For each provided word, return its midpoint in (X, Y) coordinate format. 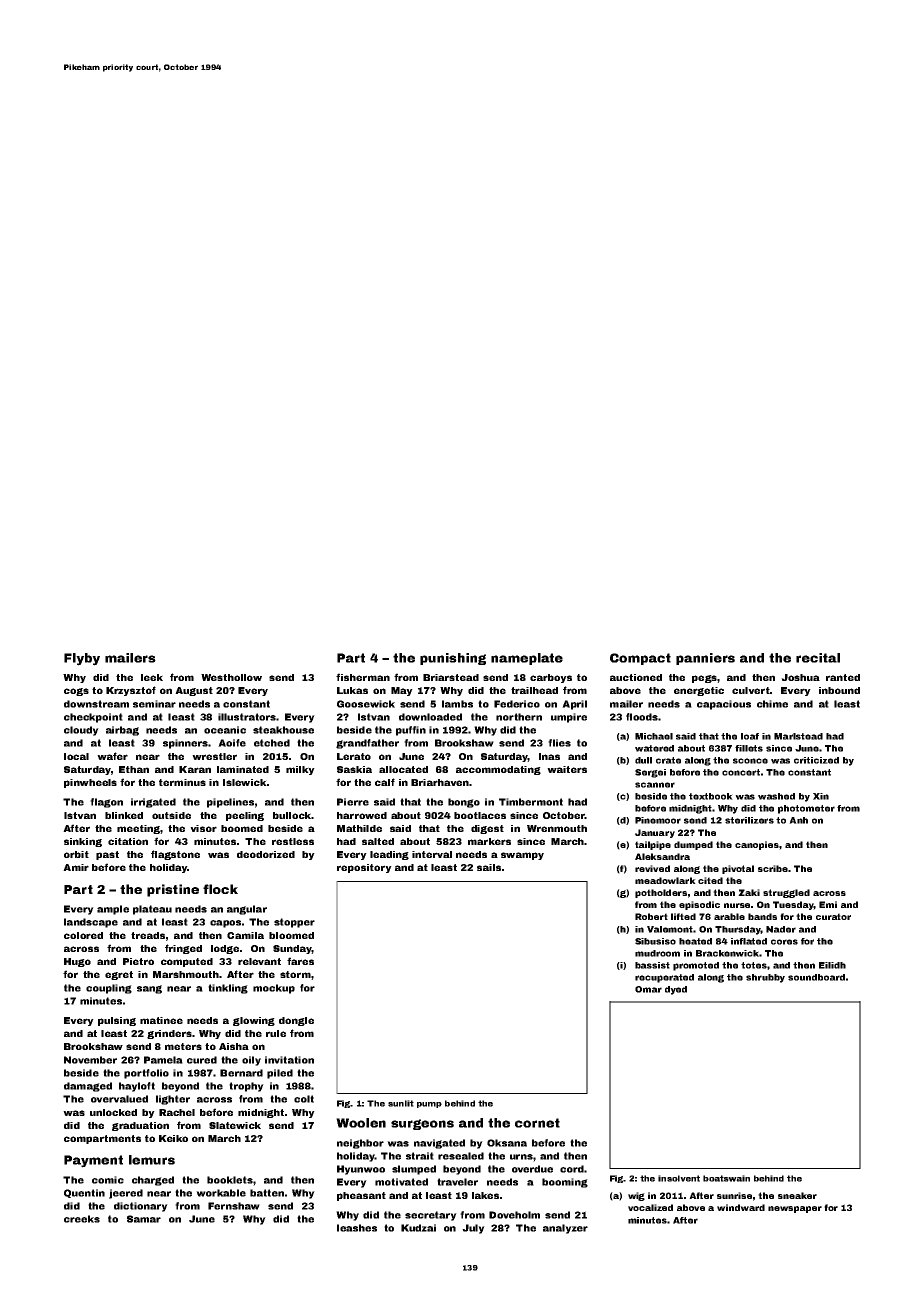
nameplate (527, 659)
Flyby (82, 659)
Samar (144, 1219)
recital (818, 658)
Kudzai (418, 1228)
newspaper (795, 1209)
